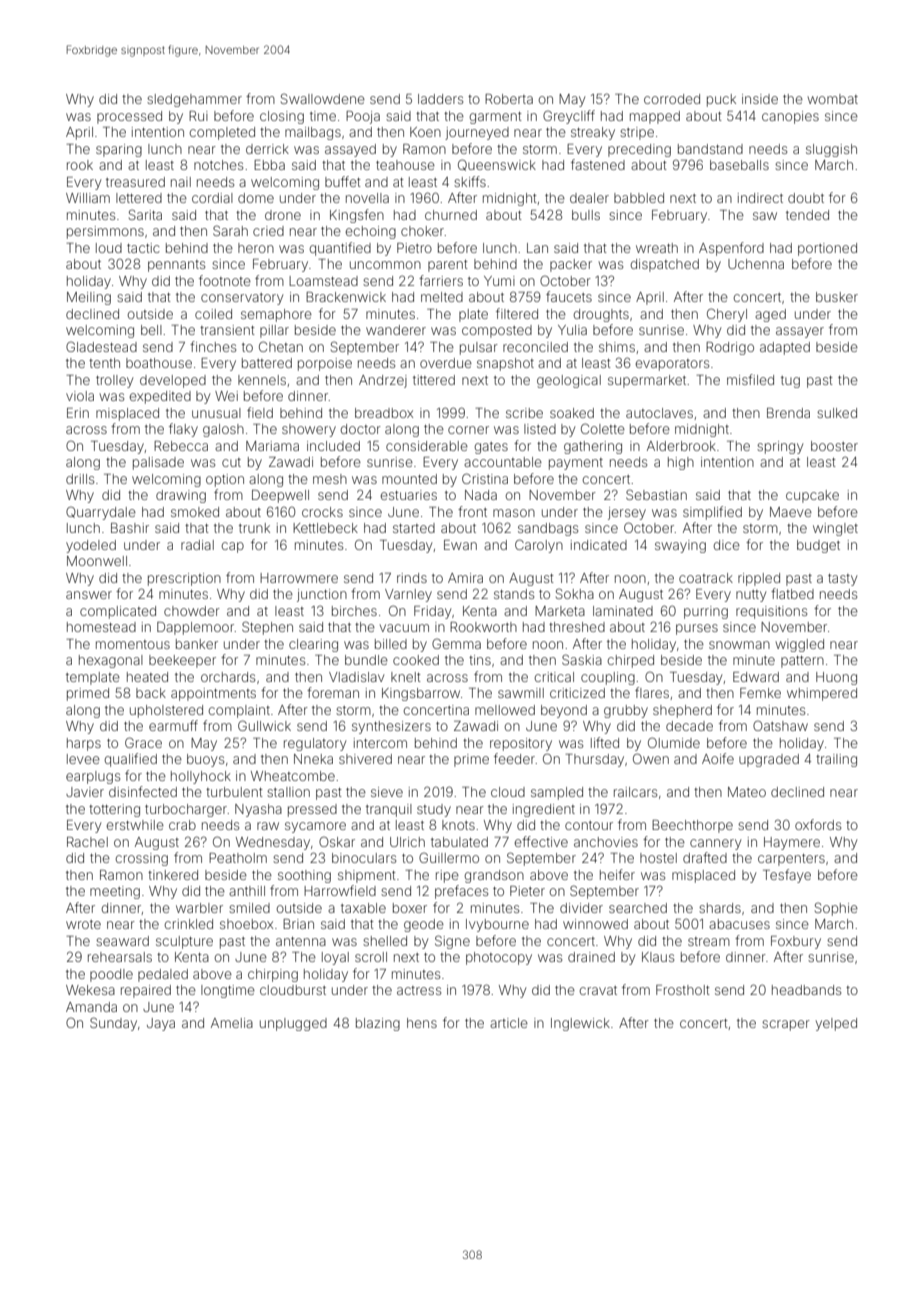 The image size is (924, 1308). What do you see at coordinates (161, 1024) in the screenshot?
I see `Jaya` at bounding box center [161, 1024].
